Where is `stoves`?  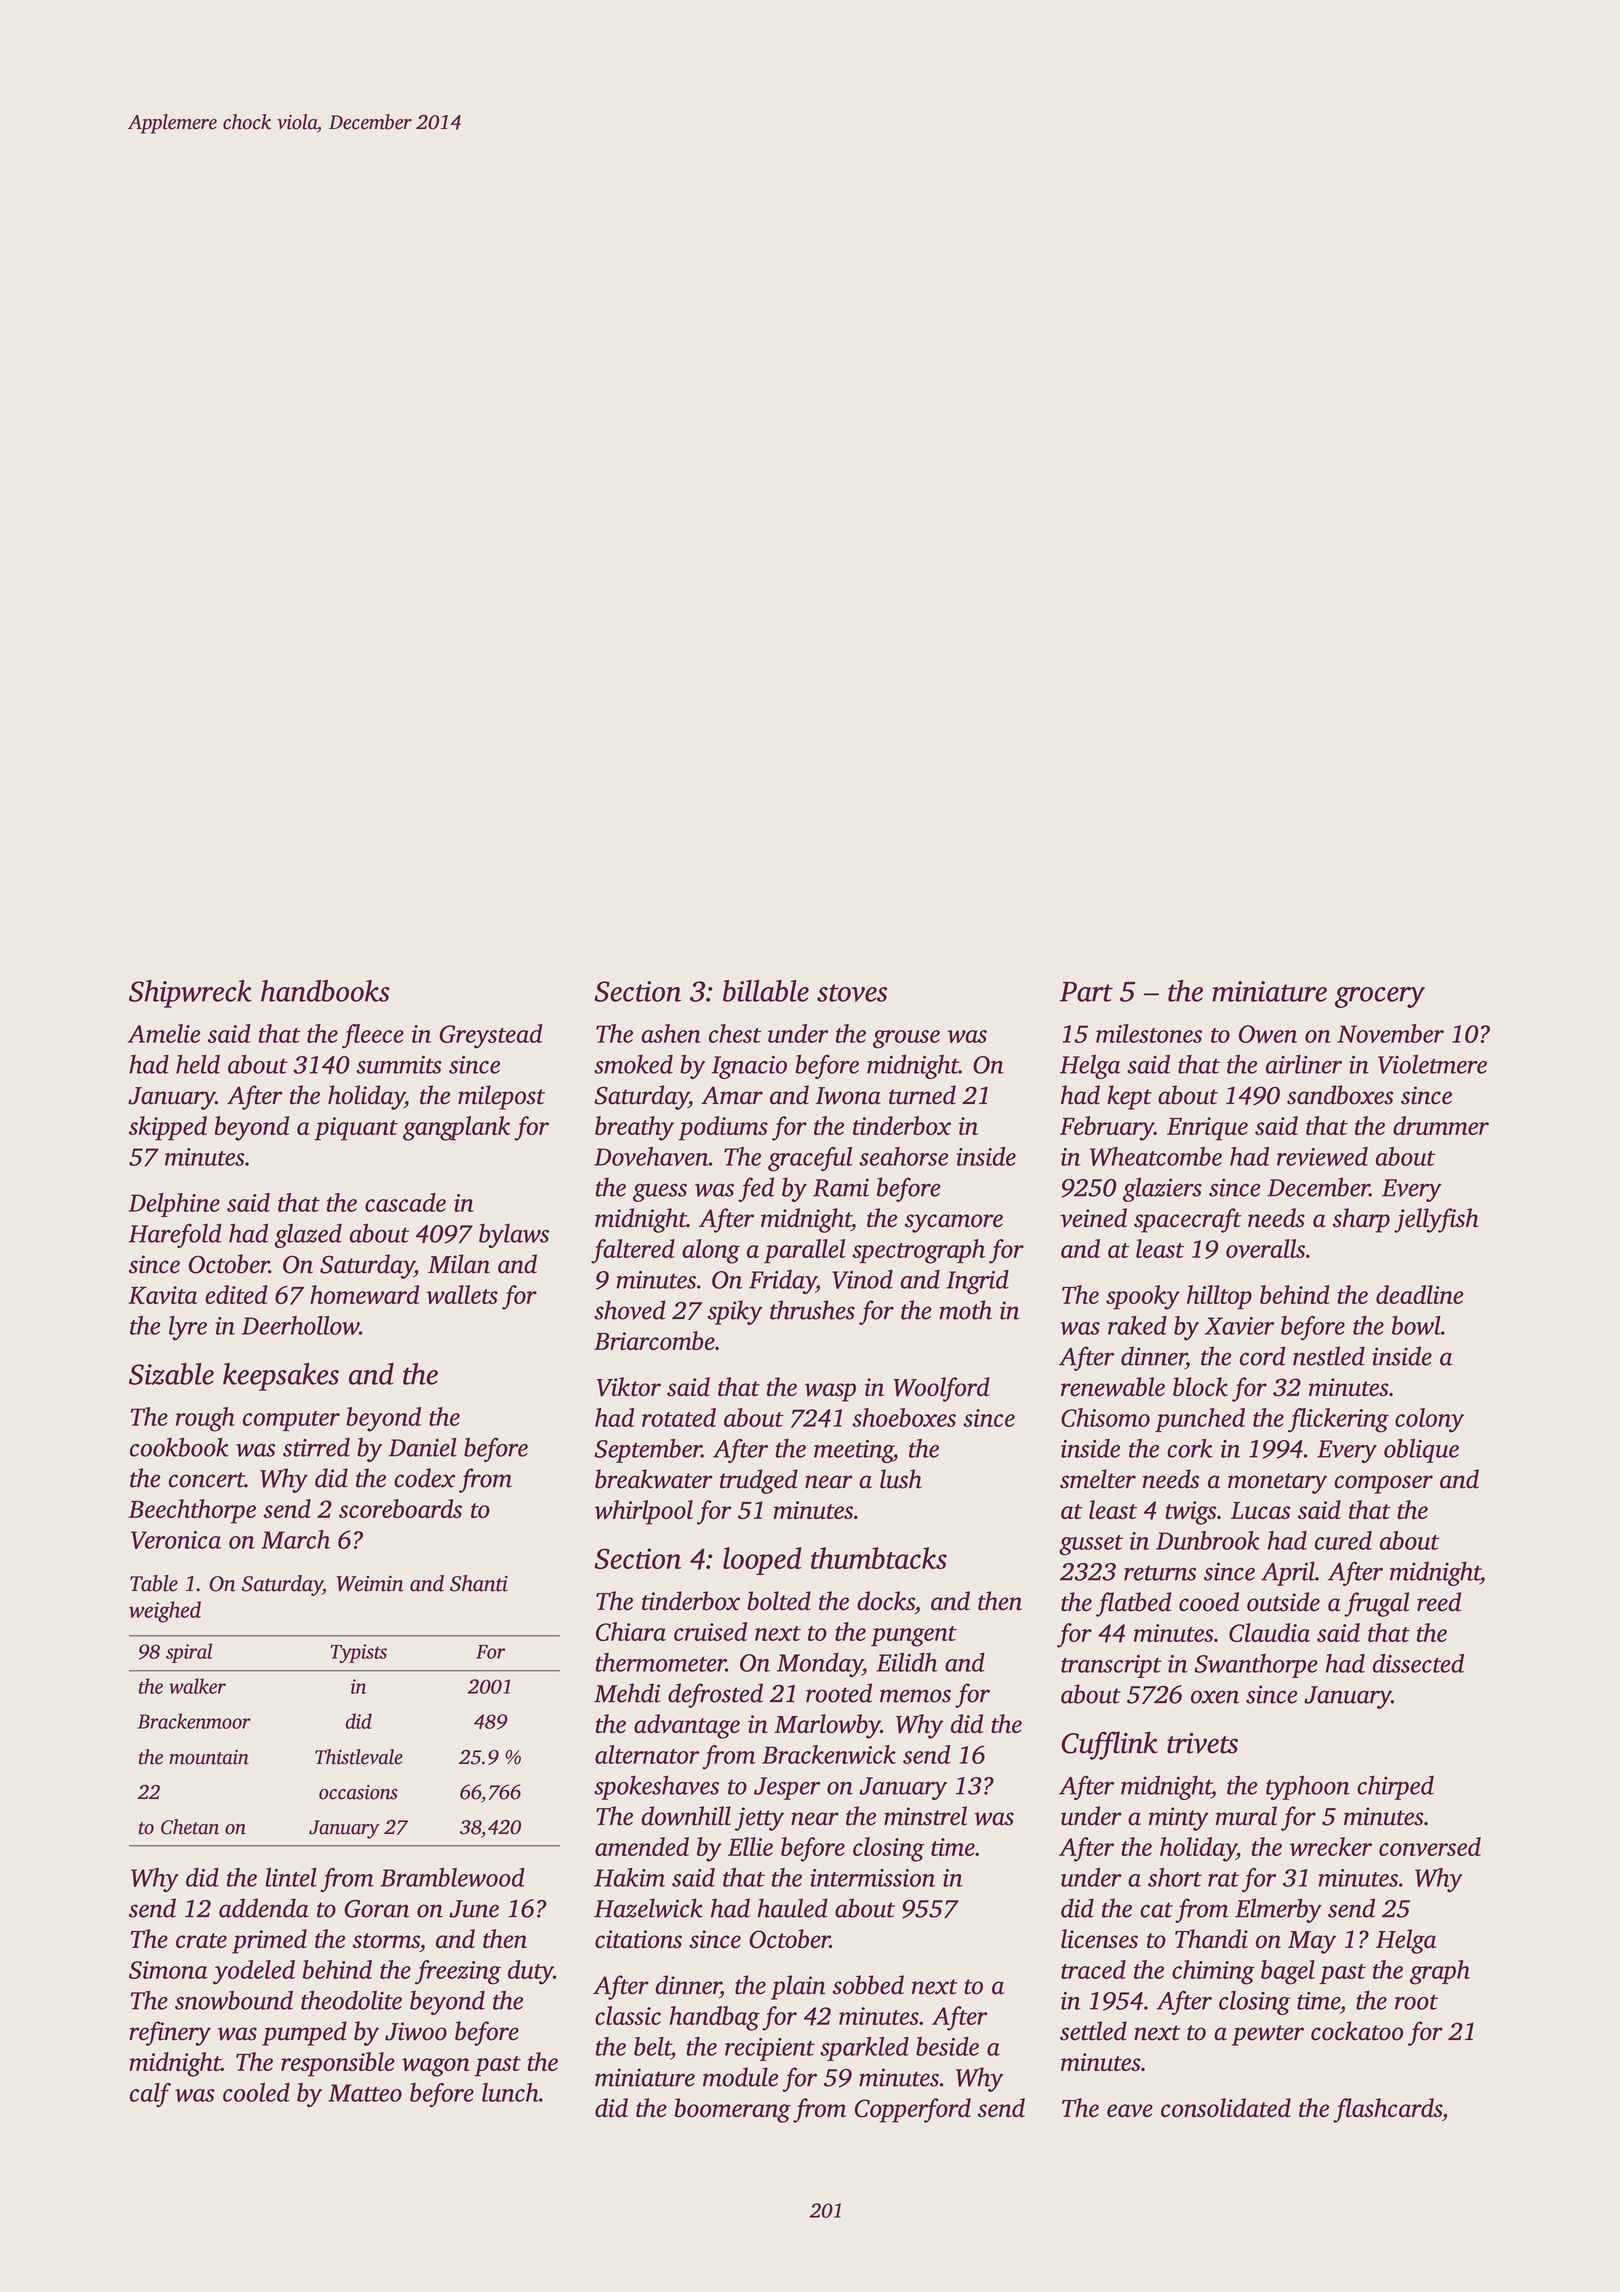
stoves is located at coordinates (852, 993).
